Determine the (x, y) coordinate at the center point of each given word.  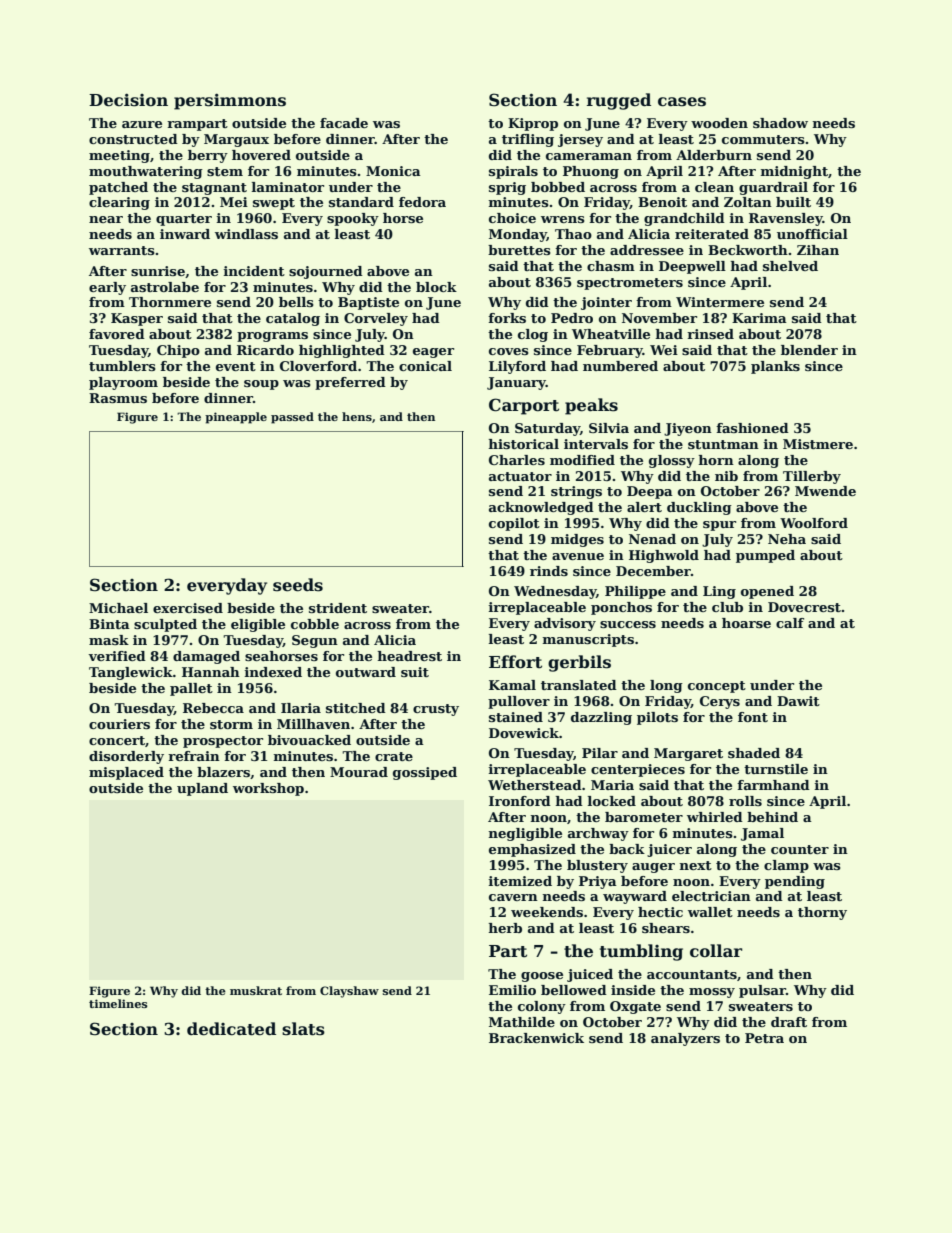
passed (292, 418)
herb (505, 928)
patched (118, 188)
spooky (353, 219)
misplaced (126, 773)
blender (809, 350)
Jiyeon (688, 429)
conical (425, 366)
